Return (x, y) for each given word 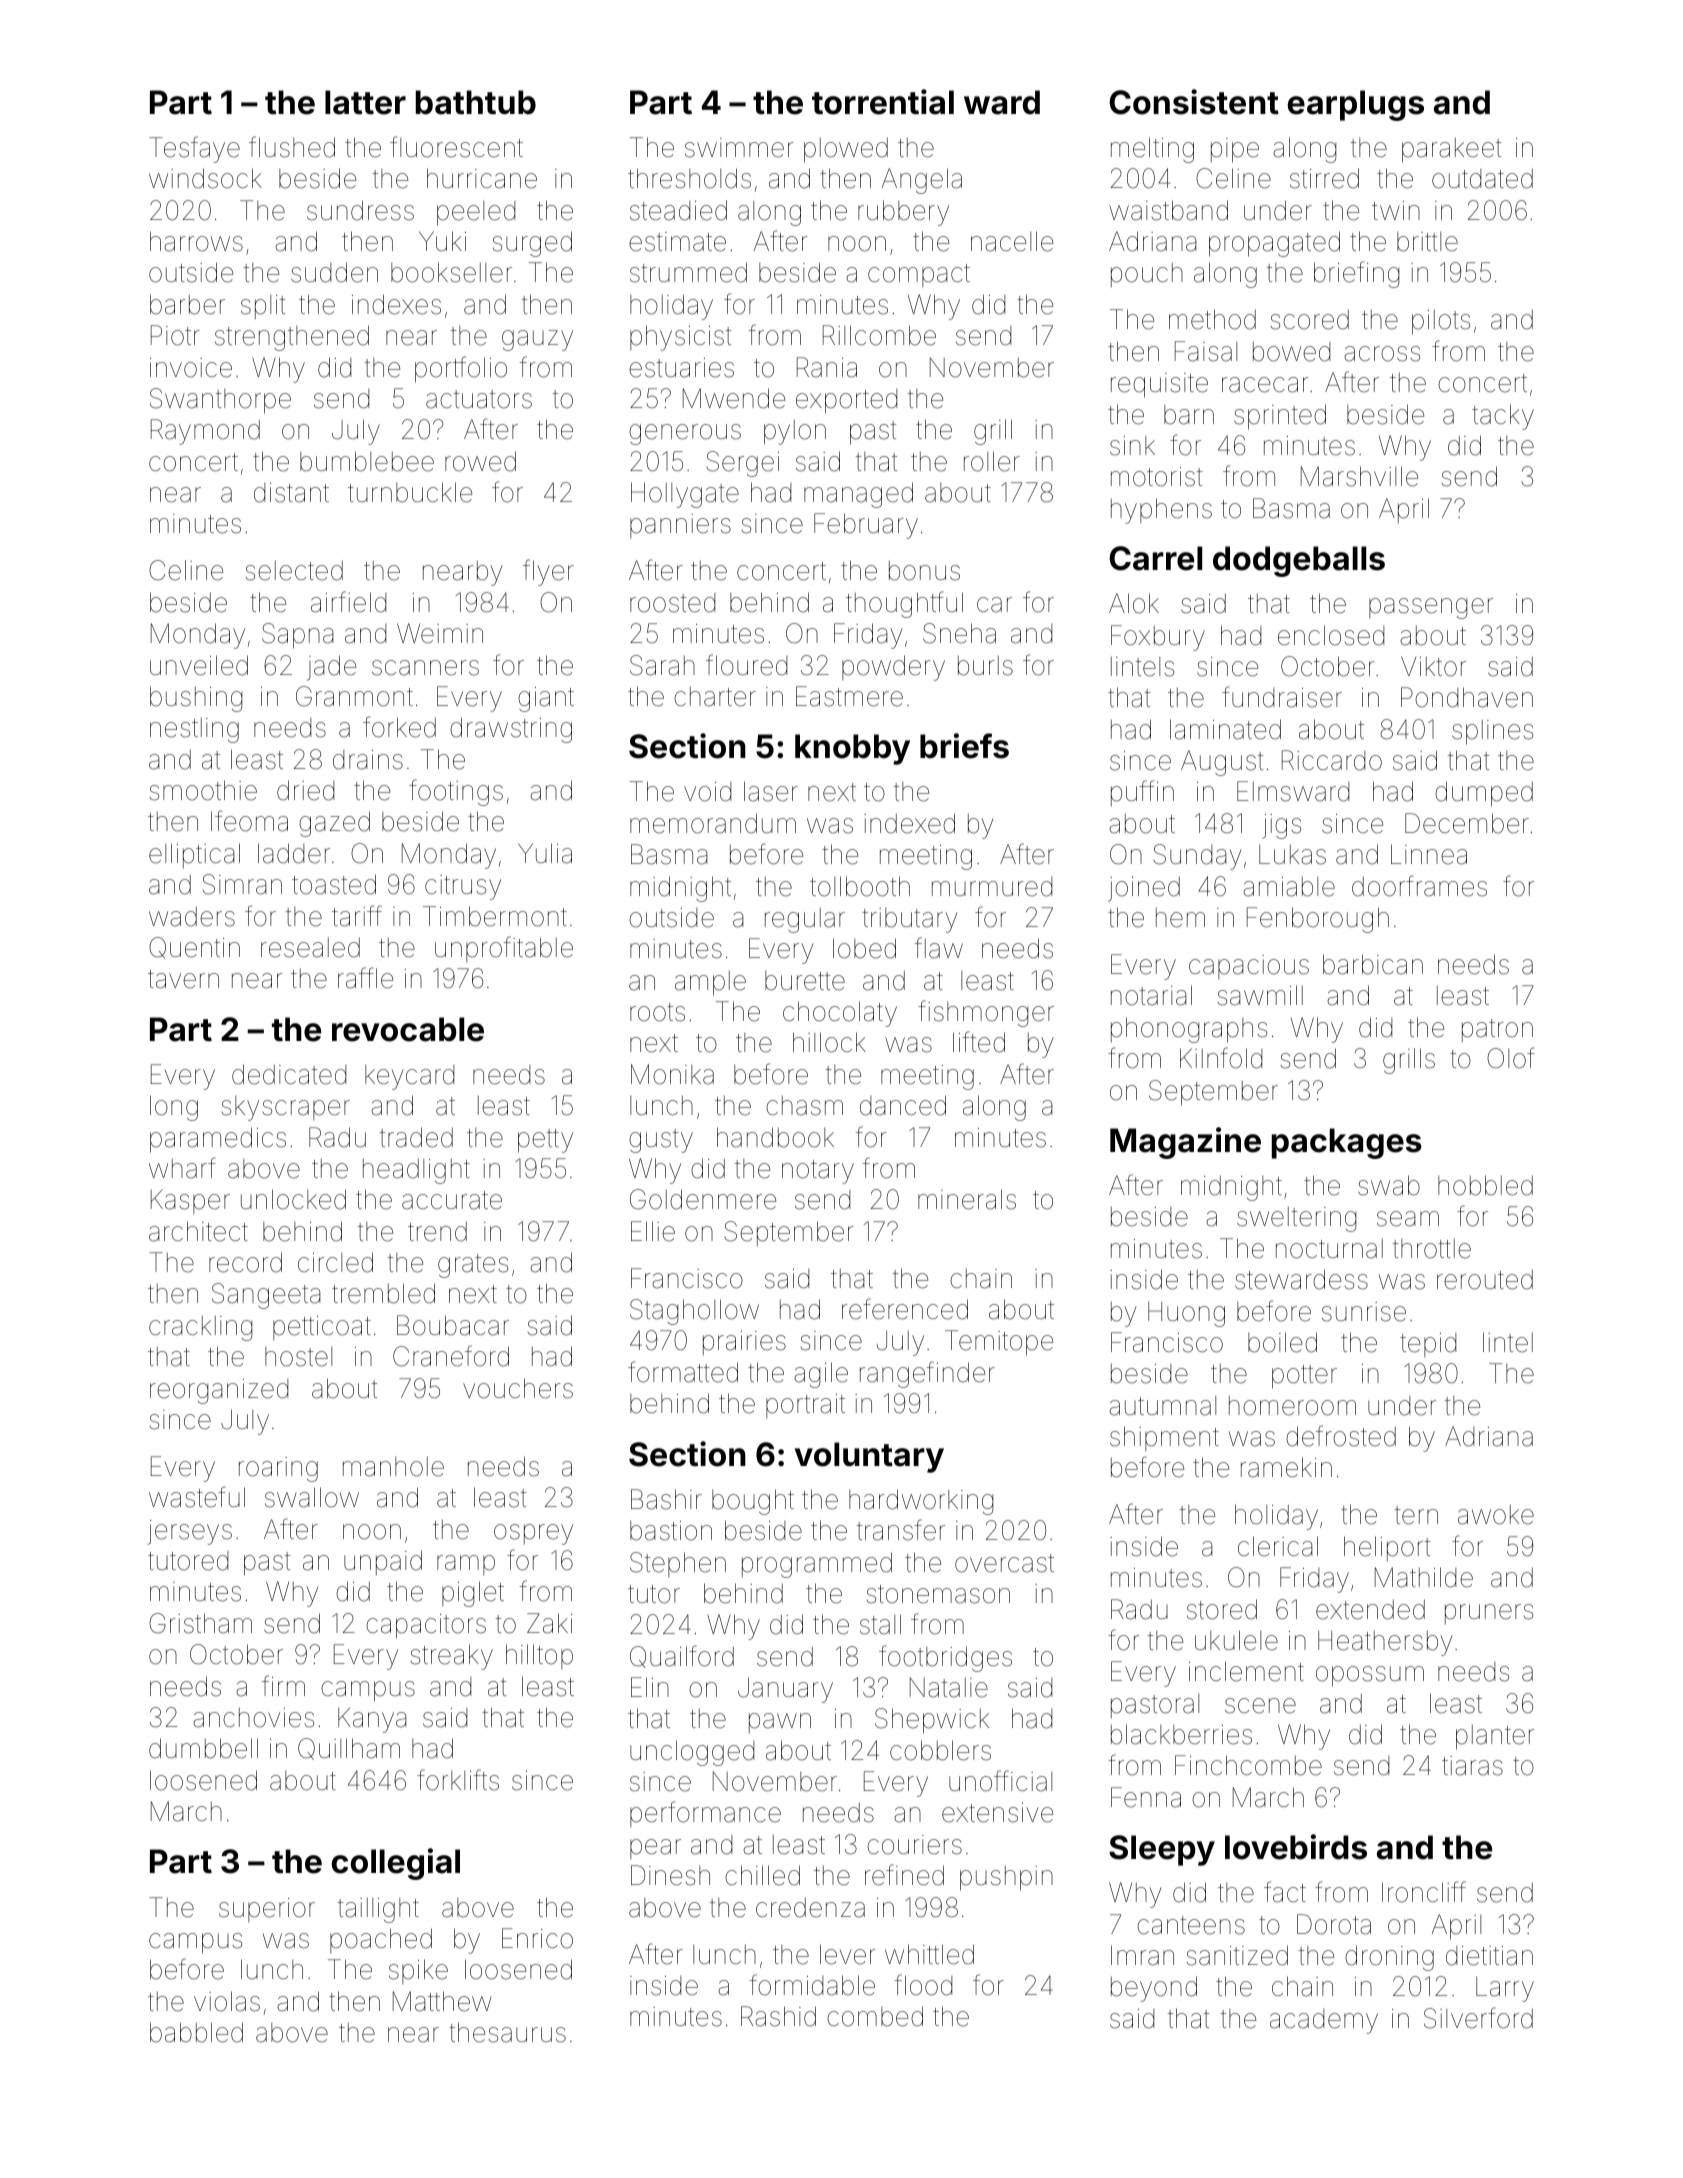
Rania (827, 367)
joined (1144, 889)
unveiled (199, 665)
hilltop (539, 1656)
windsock (205, 178)
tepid (1428, 1345)
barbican (1373, 964)
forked (399, 727)
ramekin (1286, 1467)
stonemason (938, 1594)
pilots (1441, 322)
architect (198, 1231)
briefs (964, 746)
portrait (805, 1406)
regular (805, 920)
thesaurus (507, 2032)
